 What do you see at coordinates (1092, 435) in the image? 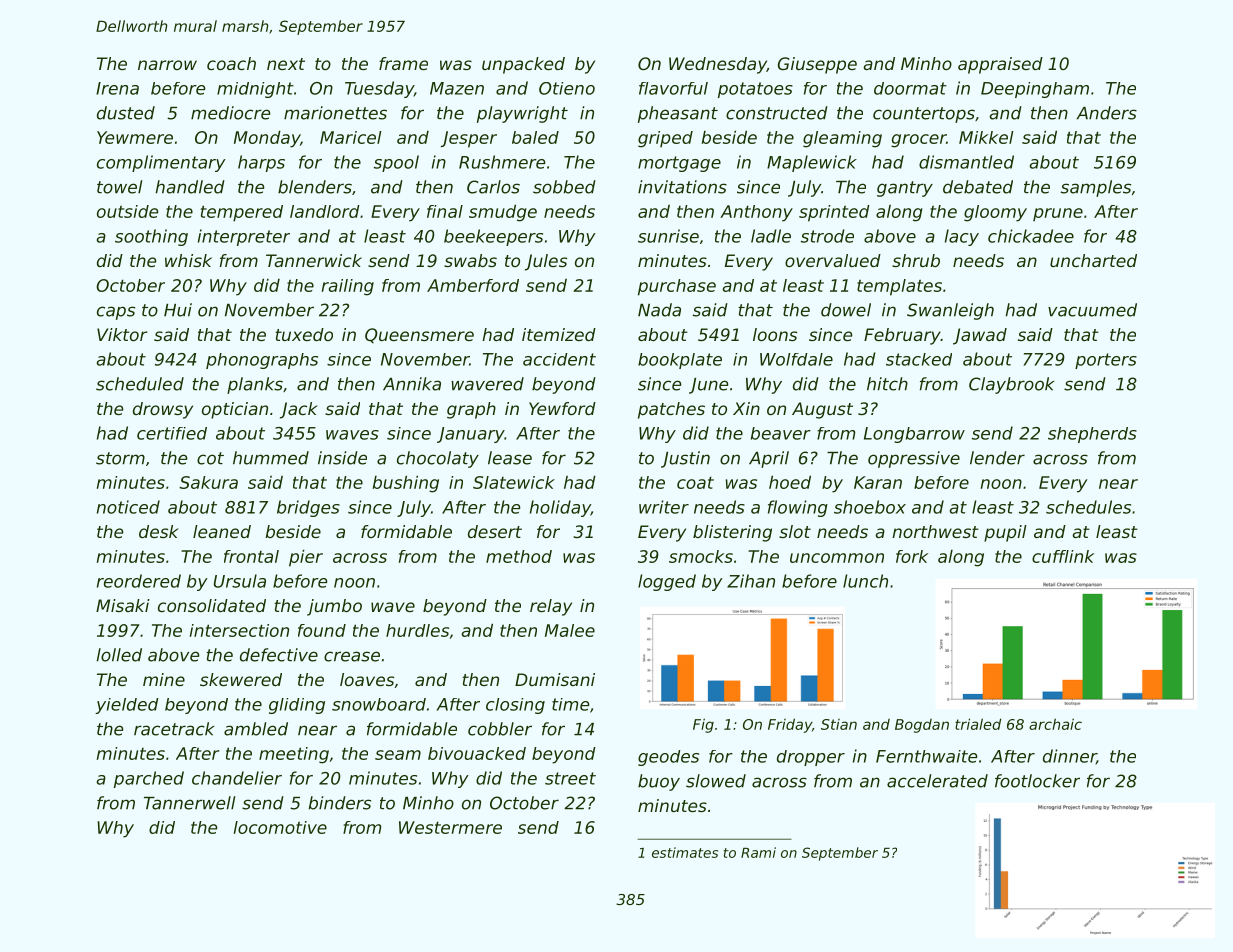
I see `shepherds` at bounding box center [1092, 435].
